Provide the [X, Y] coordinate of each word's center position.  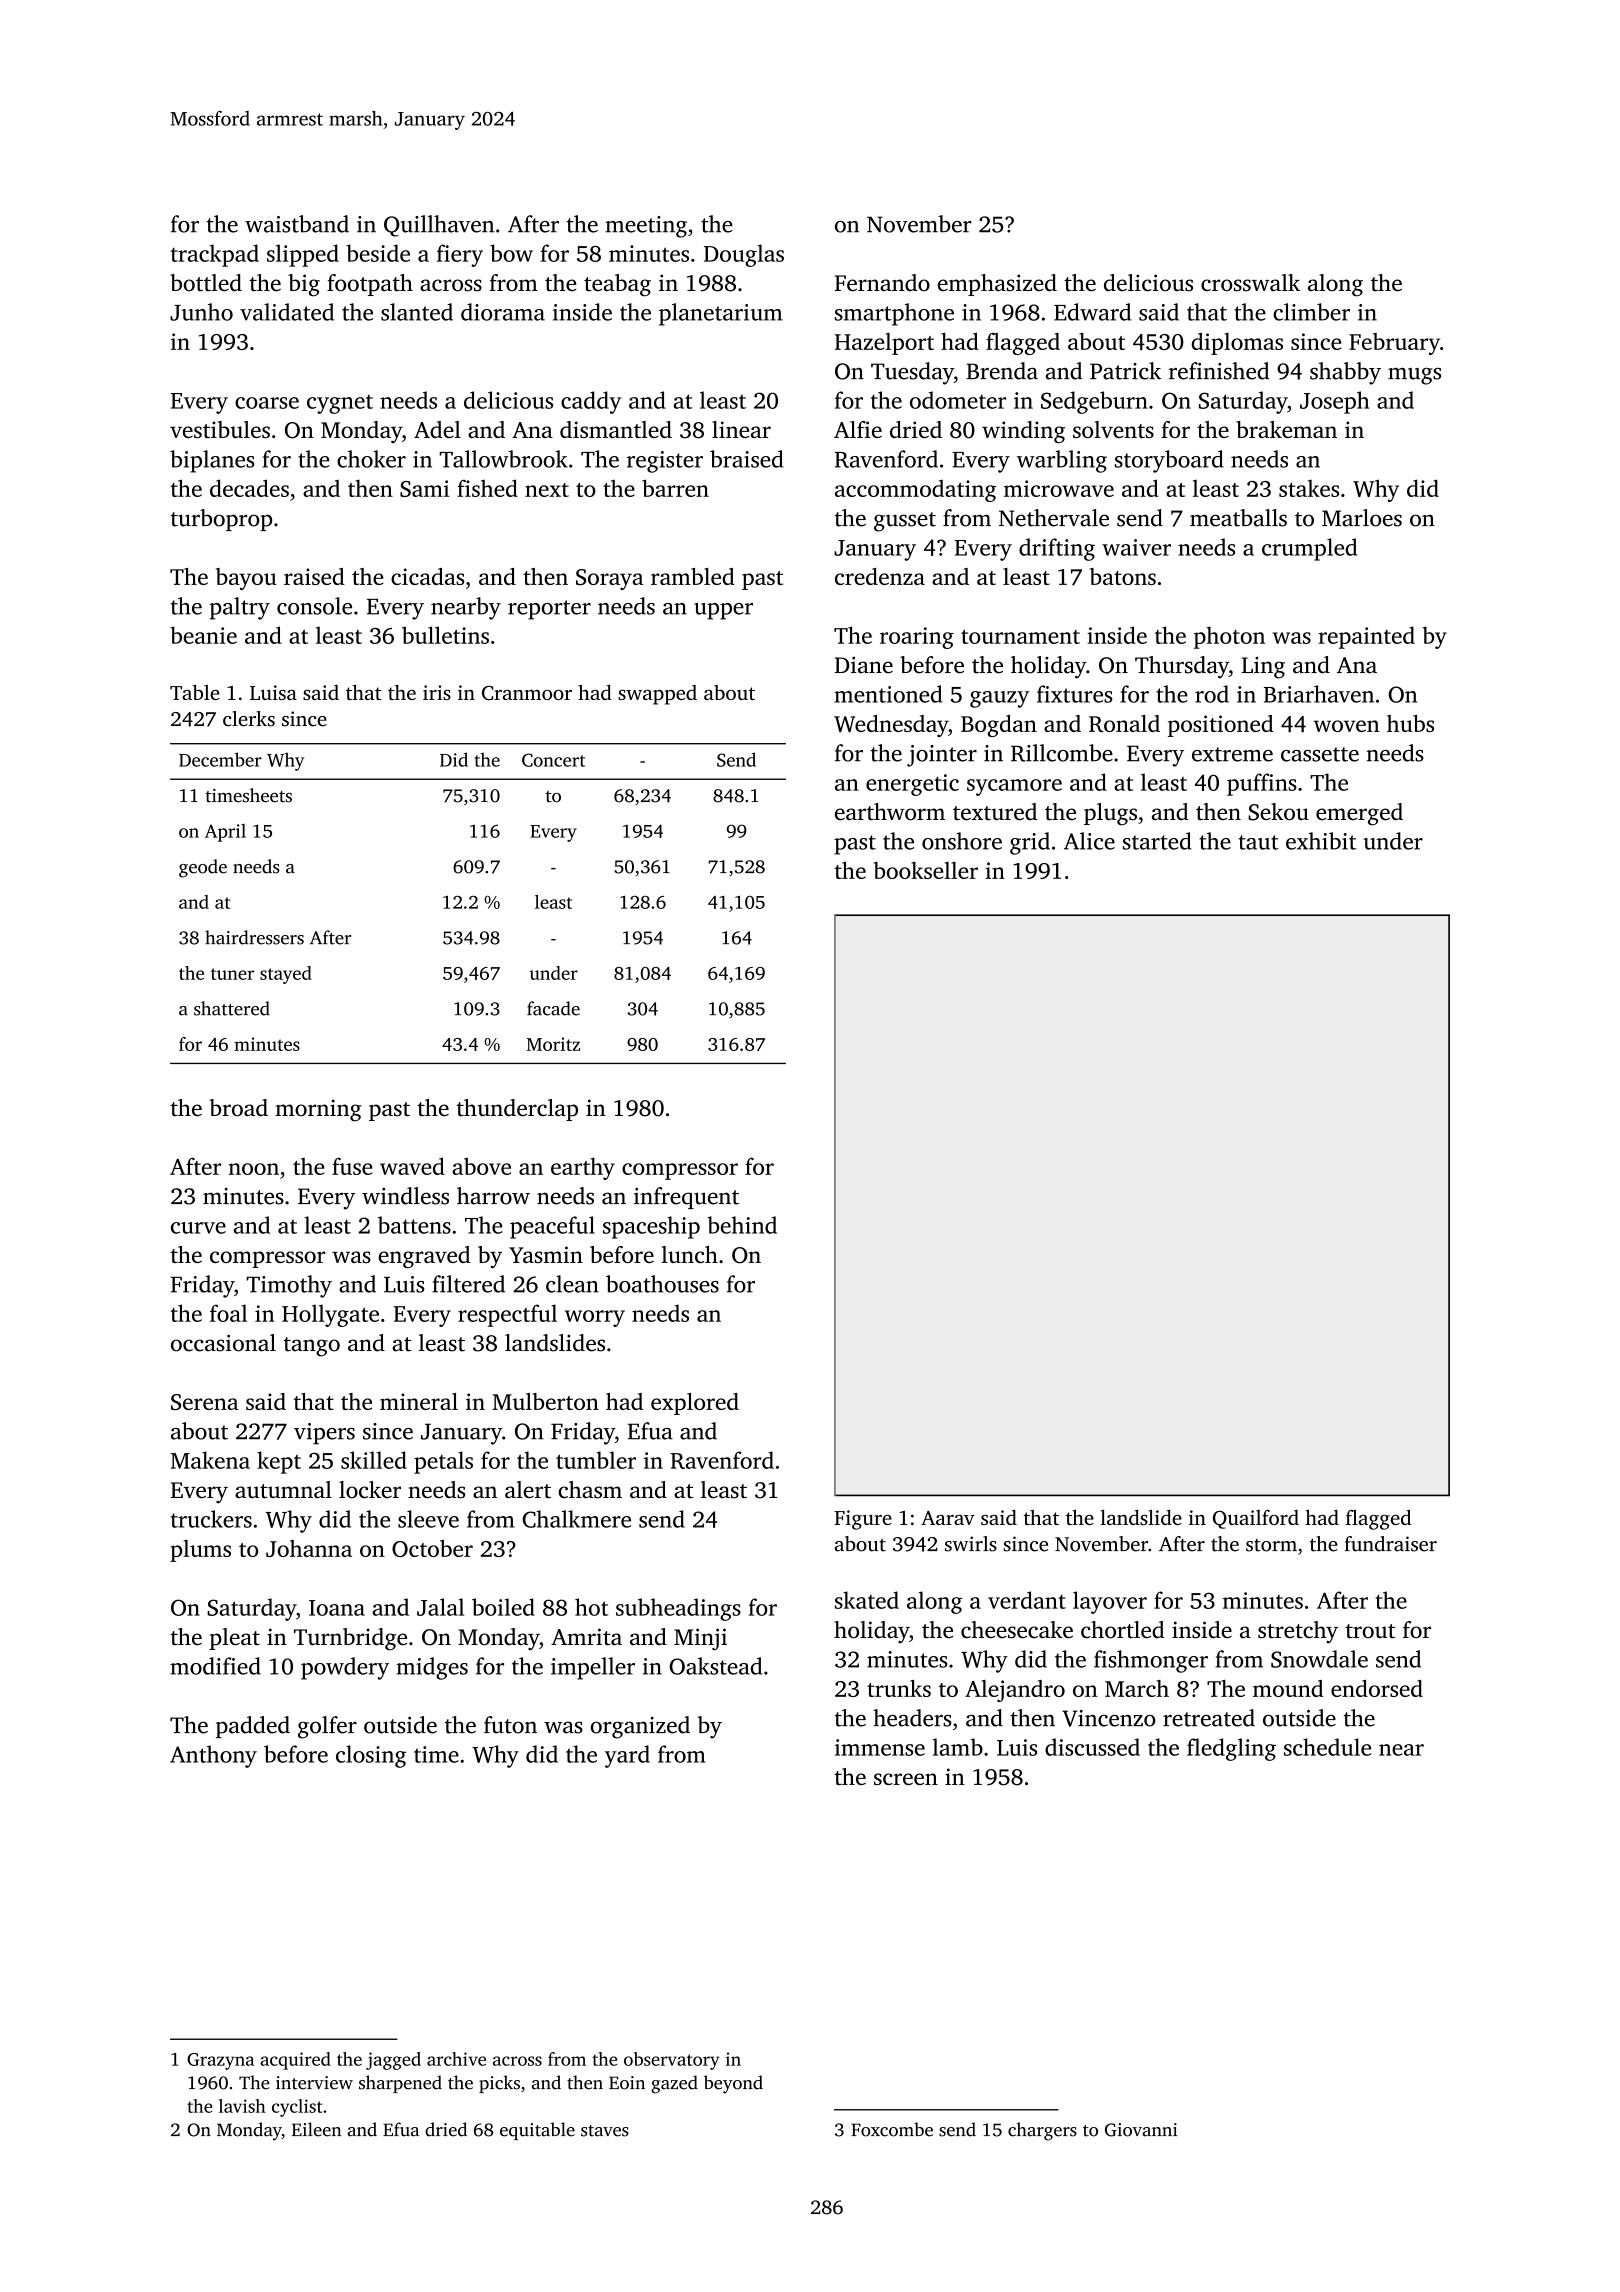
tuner [232, 974]
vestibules [220, 429]
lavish [242, 2106]
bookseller [926, 870]
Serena [205, 1402]
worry [595, 1318]
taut [1259, 842]
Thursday [1182, 667]
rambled [693, 576]
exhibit [1321, 841]
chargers [1042, 2131]
